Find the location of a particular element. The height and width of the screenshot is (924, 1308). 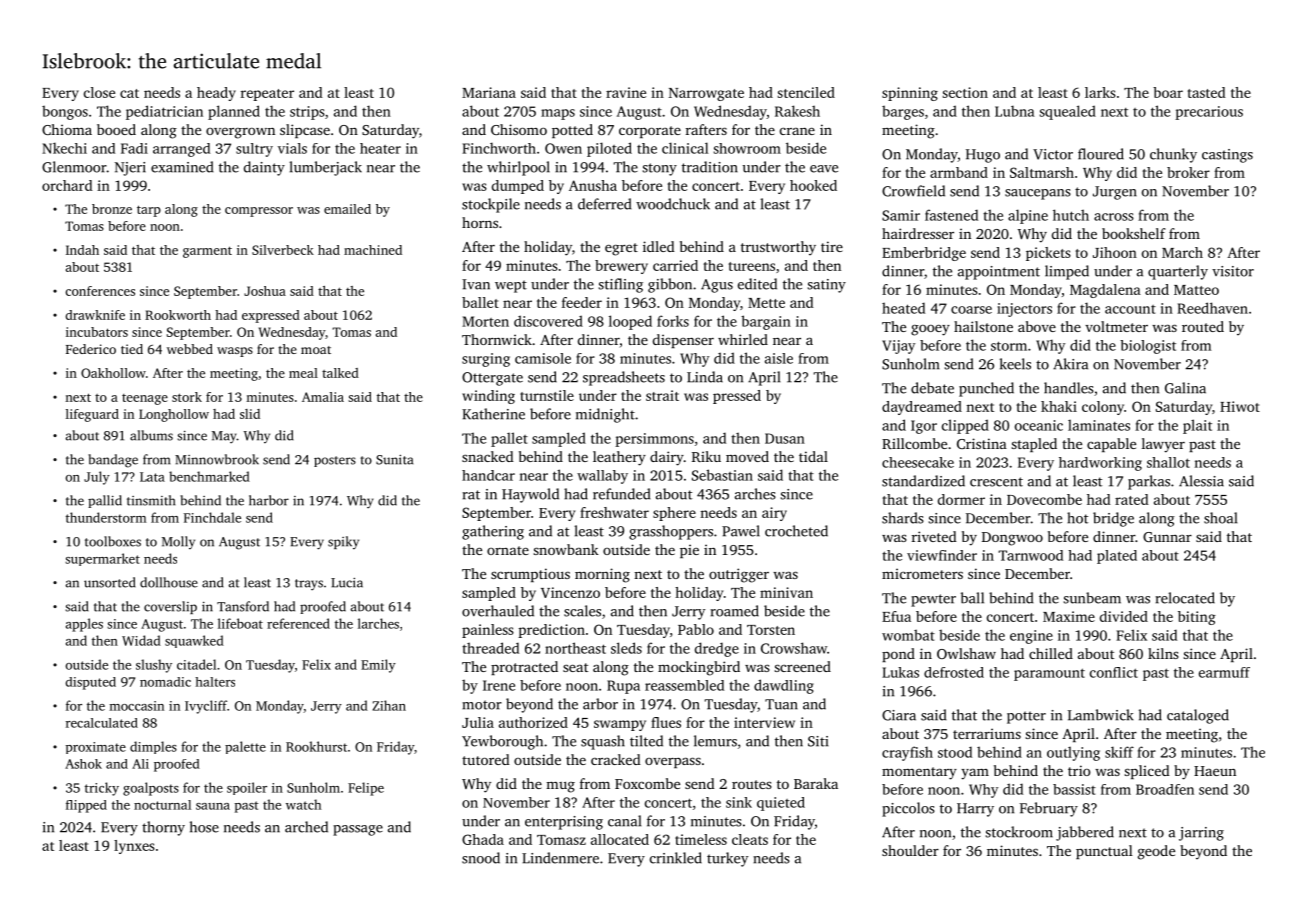

tutored is located at coordinates (486, 759).
